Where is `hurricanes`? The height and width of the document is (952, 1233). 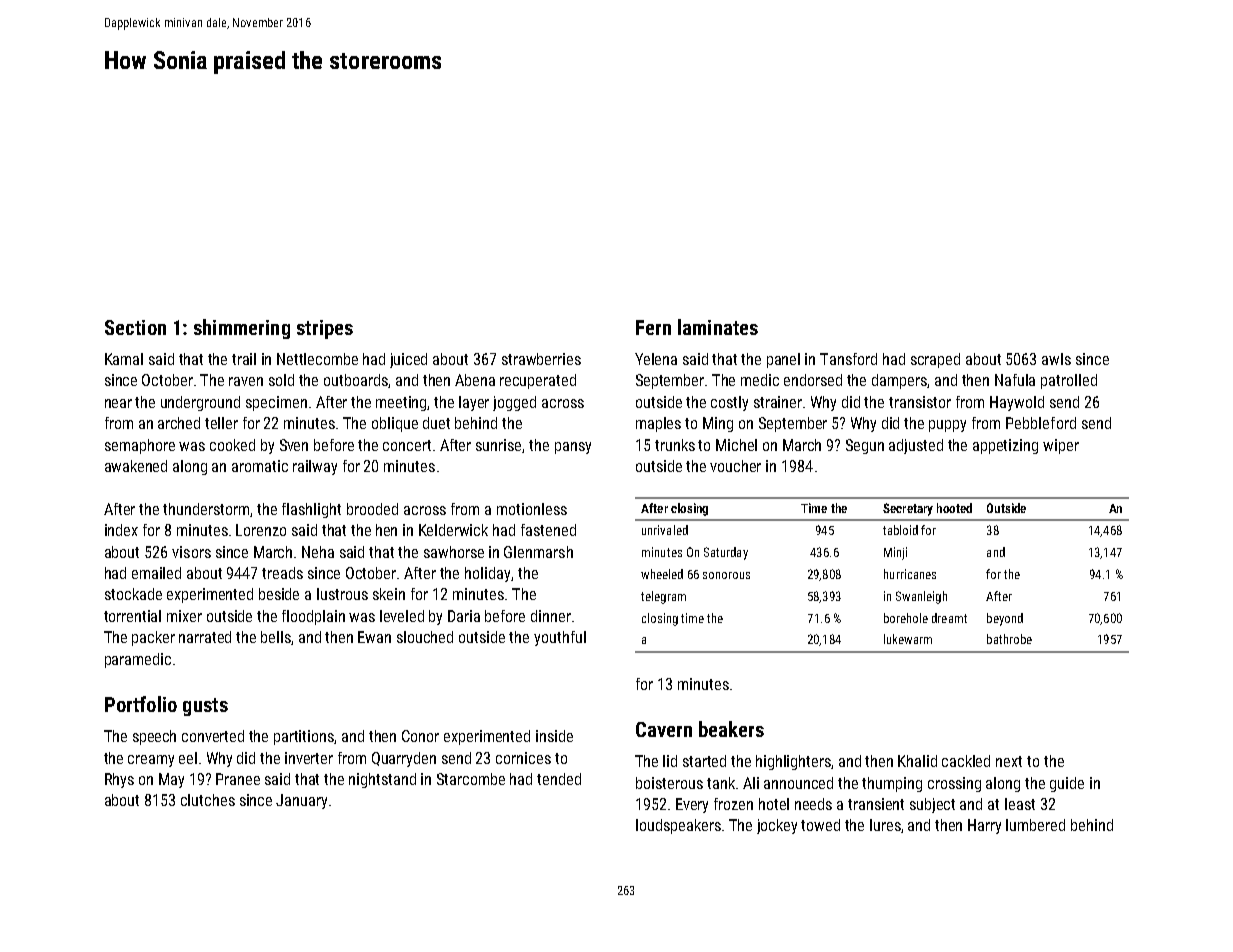
hurricanes is located at coordinates (910, 574).
